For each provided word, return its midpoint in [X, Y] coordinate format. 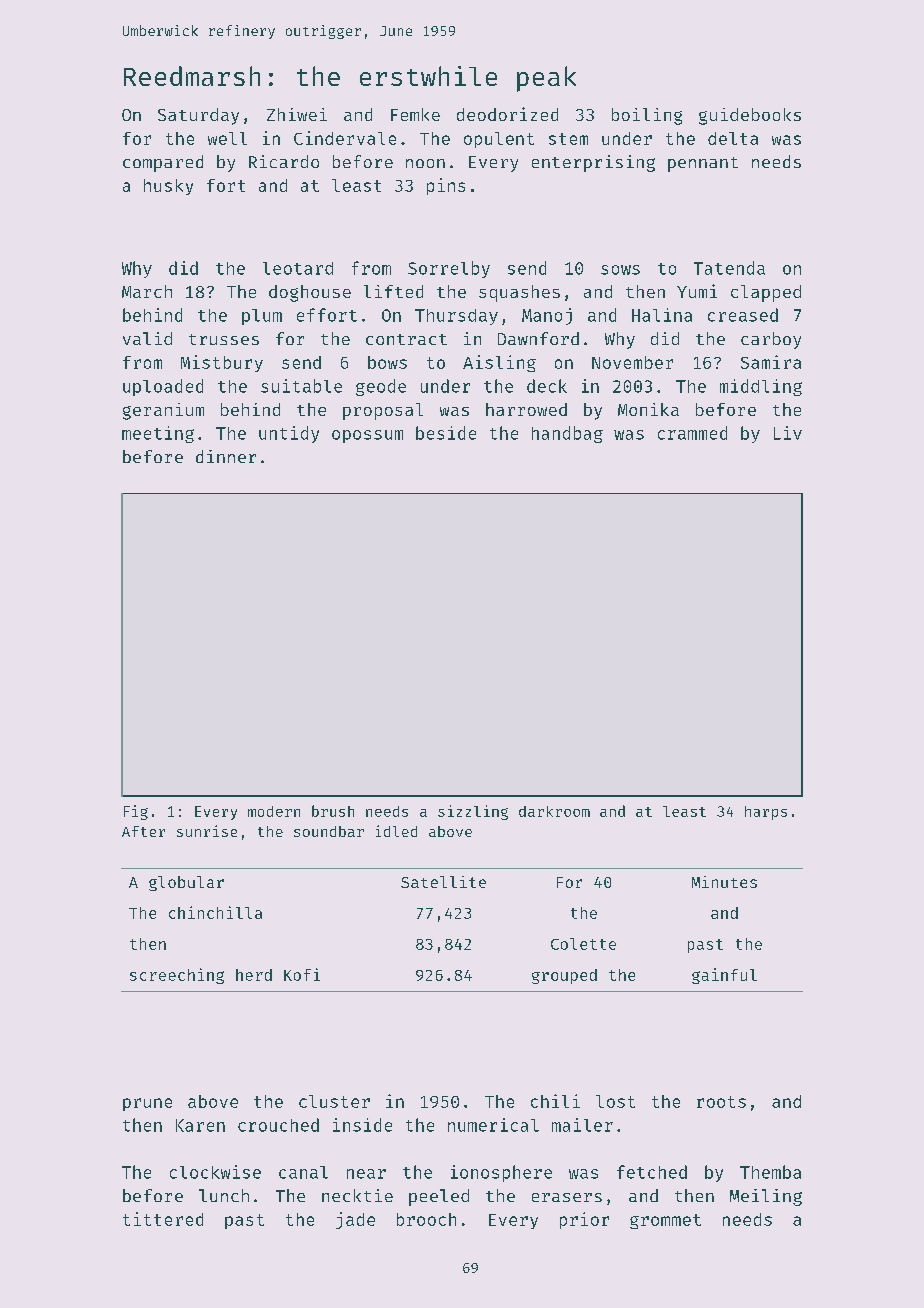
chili [555, 1101]
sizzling [473, 812]
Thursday [456, 317]
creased [743, 315]
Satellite [443, 882]
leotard [298, 268]
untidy [289, 434]
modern [274, 811]
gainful [724, 976]
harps [766, 813]
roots [721, 1102]
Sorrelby [449, 269]
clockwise [215, 1172]
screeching [177, 976]
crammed [692, 433]
